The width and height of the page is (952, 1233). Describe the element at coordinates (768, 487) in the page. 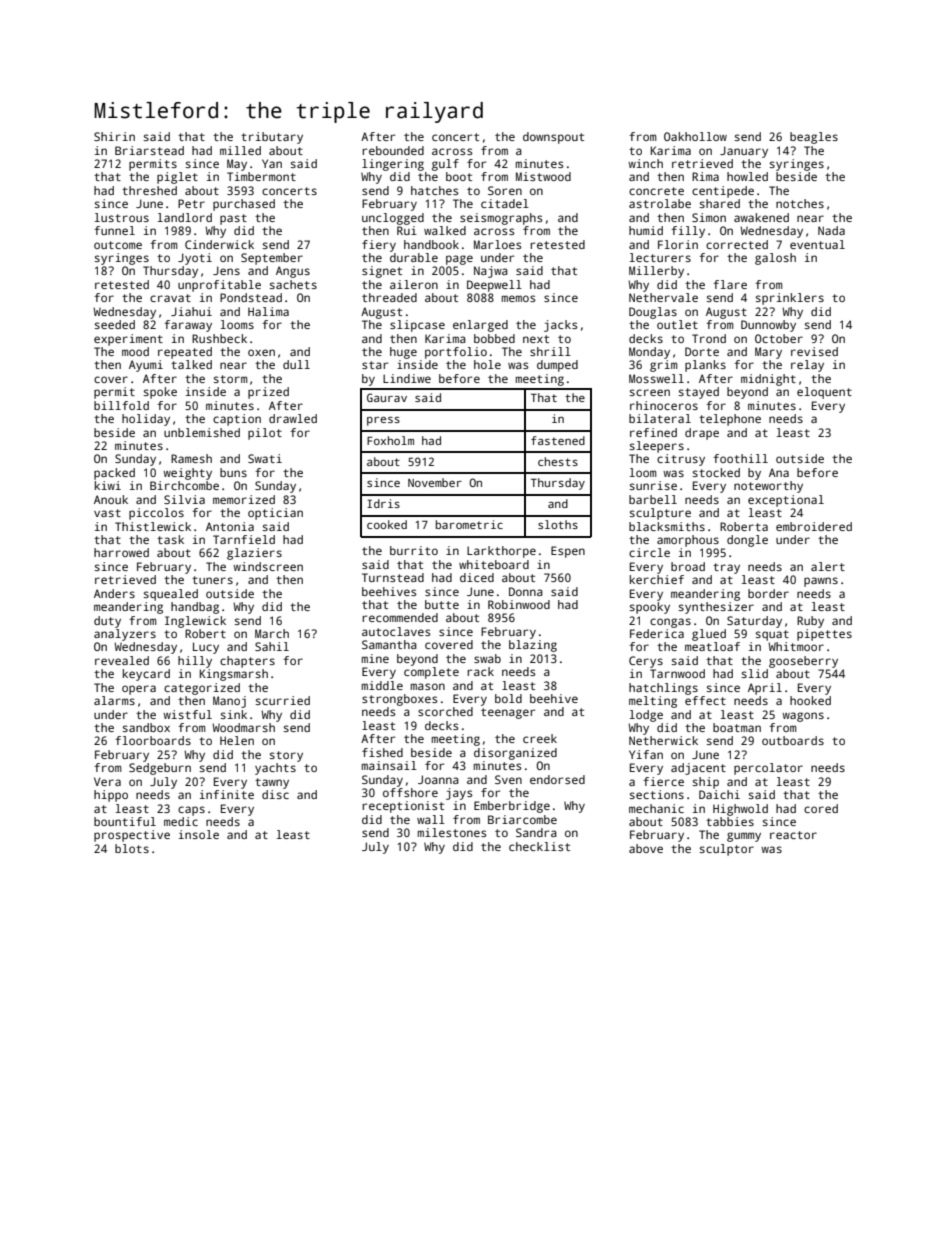

I see `noteworthy` at that location.
